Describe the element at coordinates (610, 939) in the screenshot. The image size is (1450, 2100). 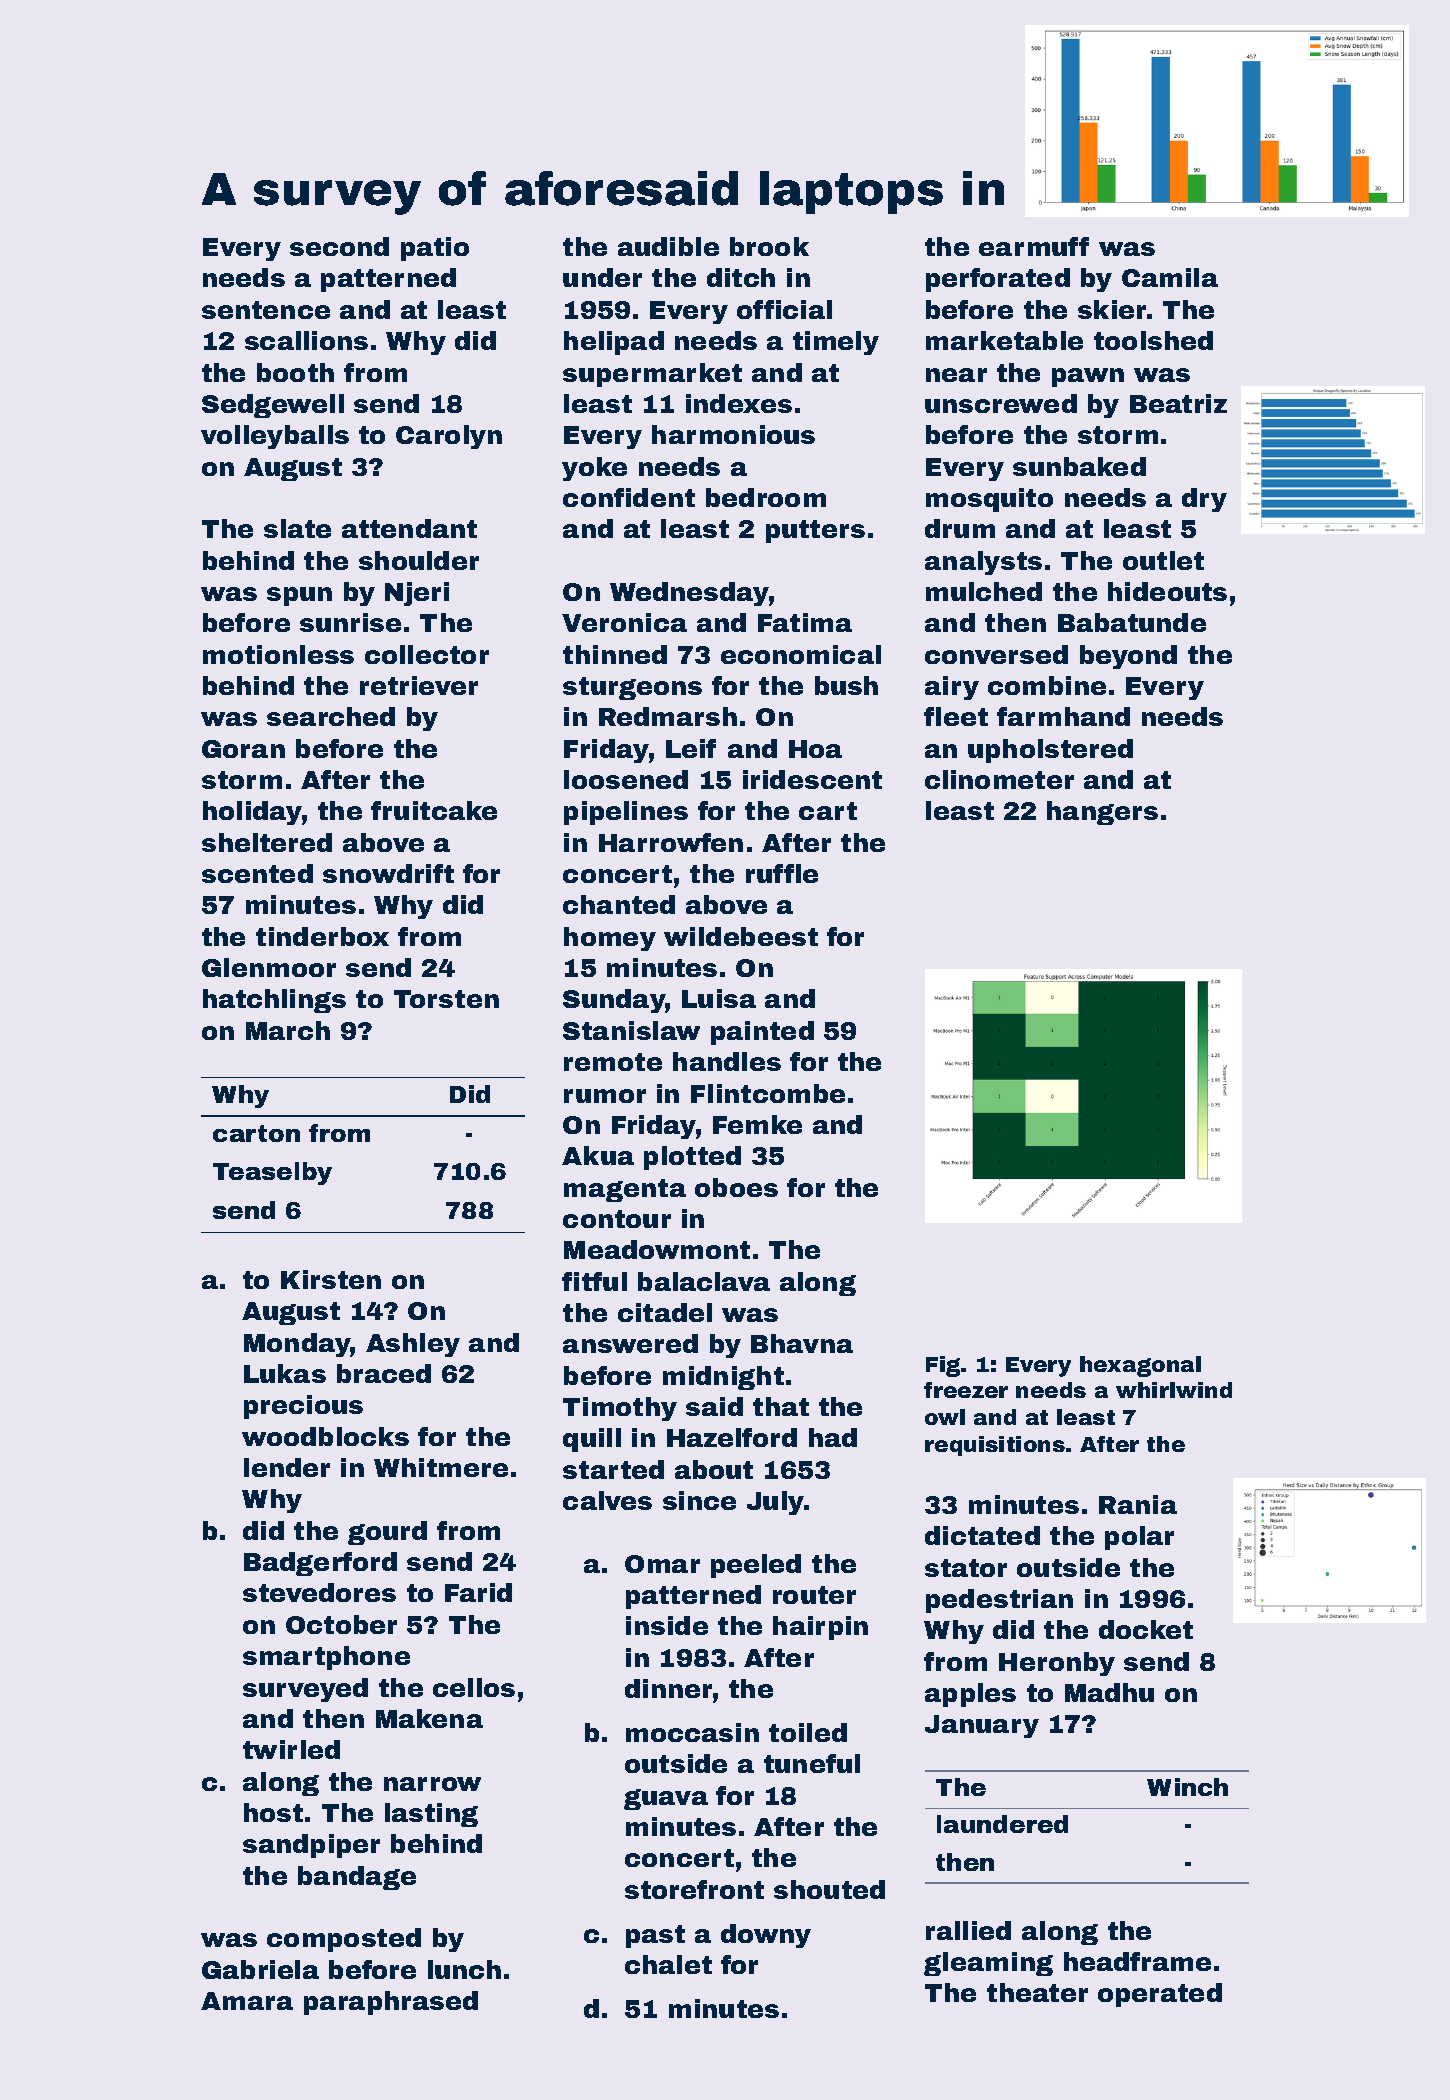
I see `homey` at that location.
